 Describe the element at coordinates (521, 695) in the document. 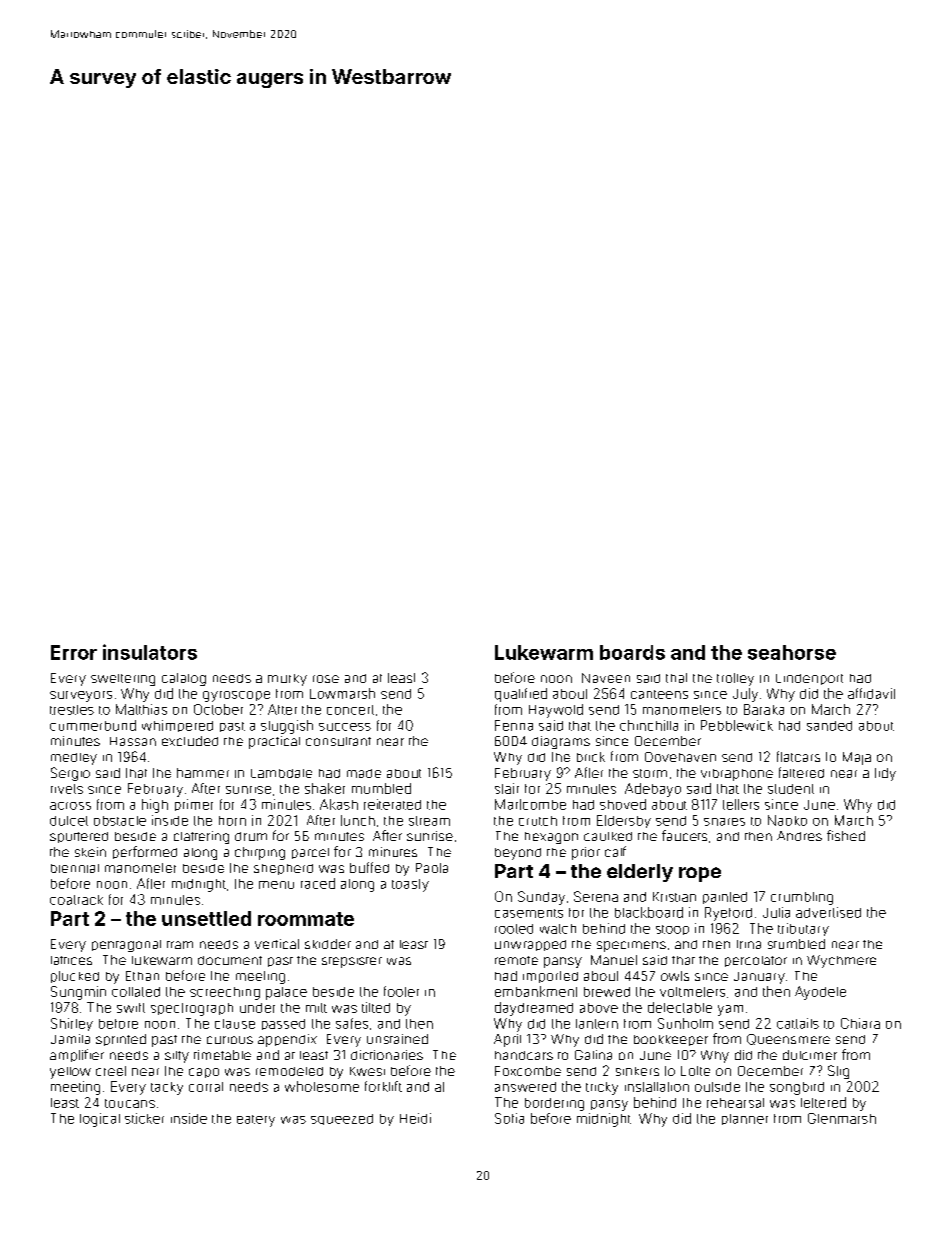

I see `qualified` at that location.
